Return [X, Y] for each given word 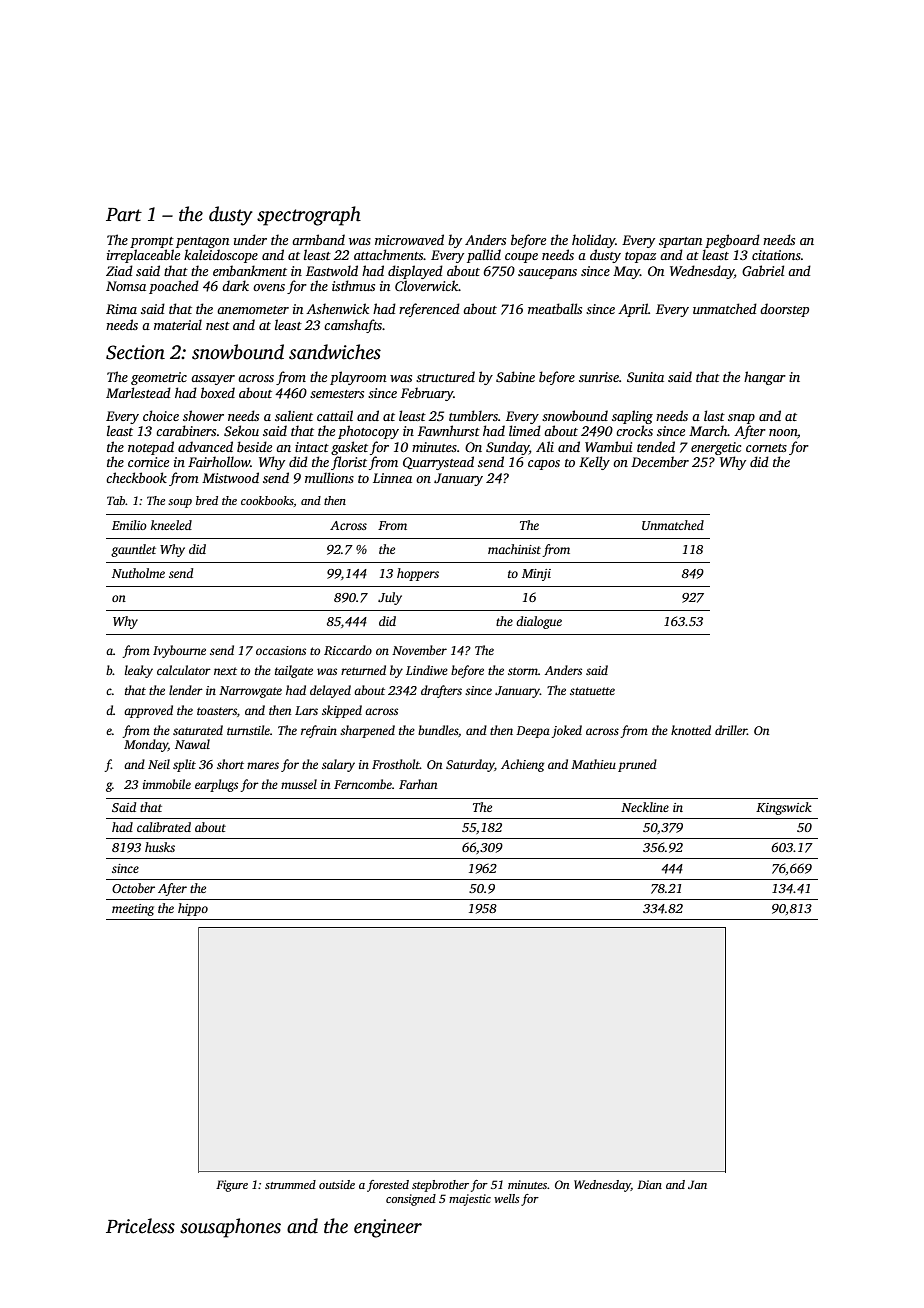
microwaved [409, 239]
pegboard [732, 241]
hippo [193, 909]
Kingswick [784, 808]
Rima [121, 309]
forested [388, 1186]
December [660, 461]
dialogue [539, 622]
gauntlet [133, 550]
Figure [232, 1186]
